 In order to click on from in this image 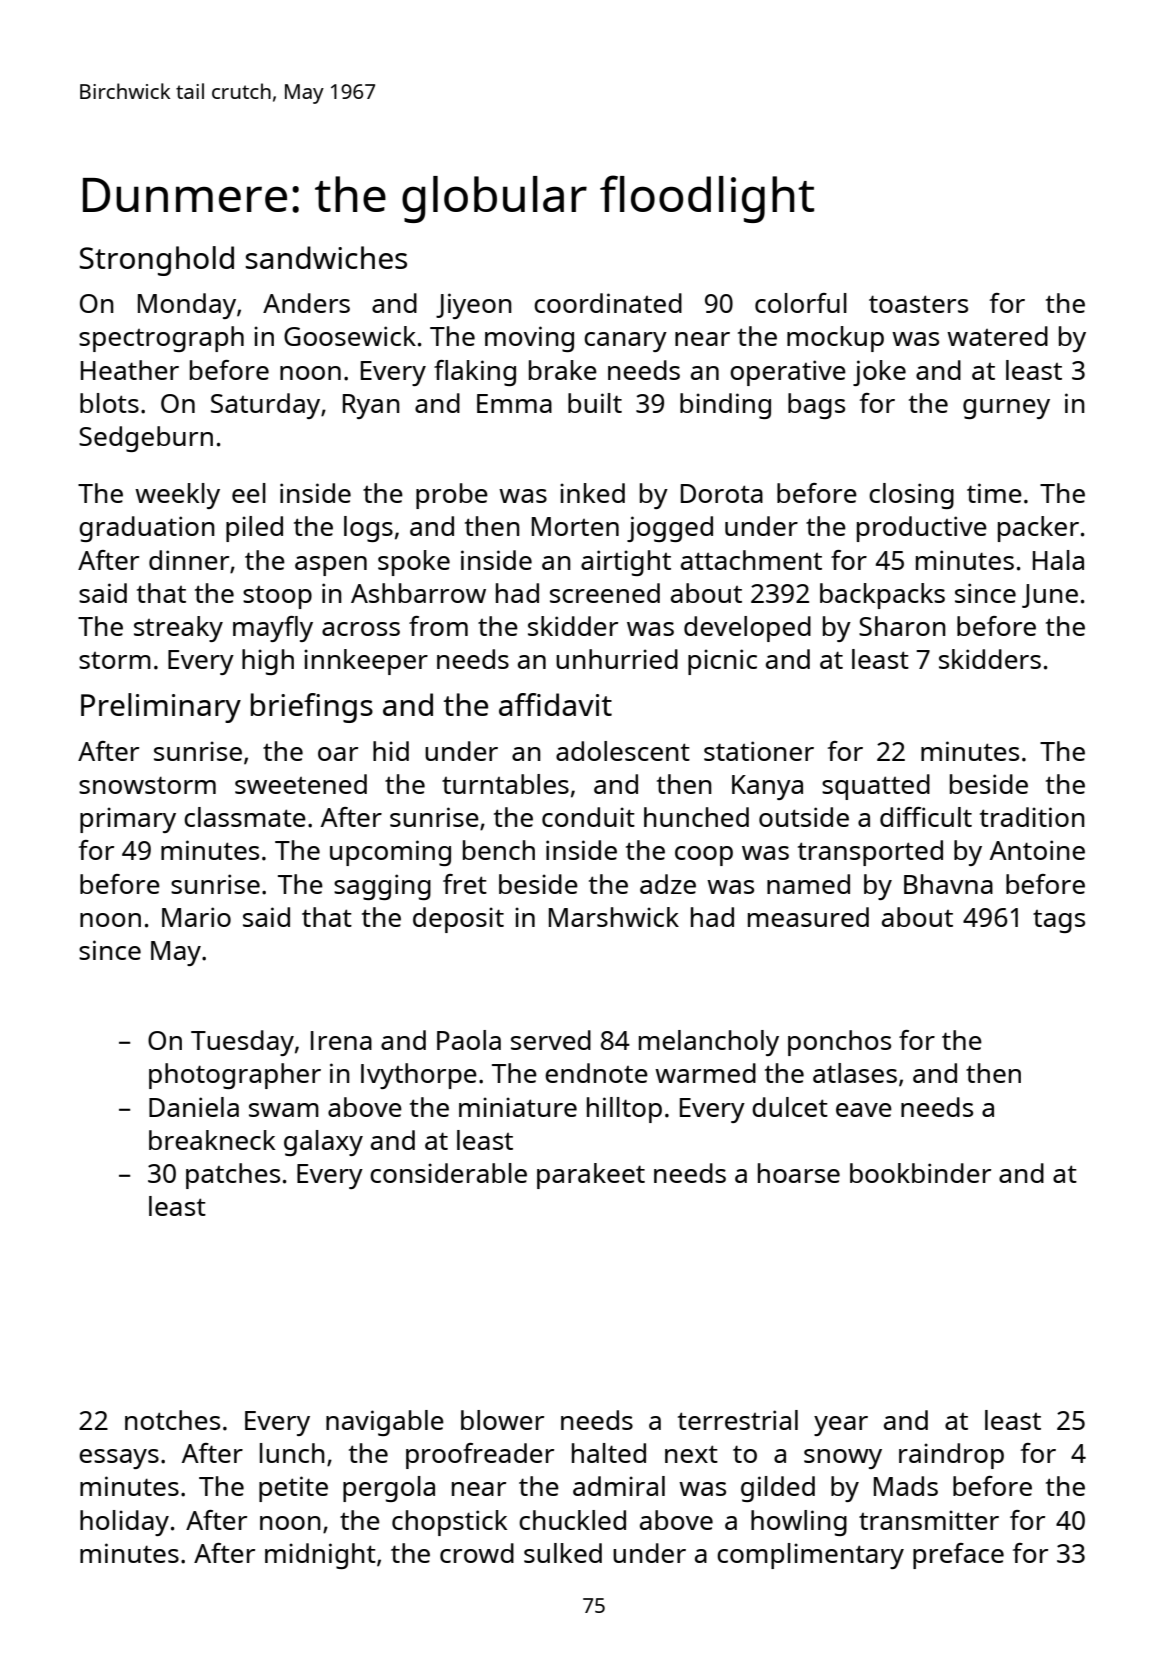, I will do `click(438, 626)`.
